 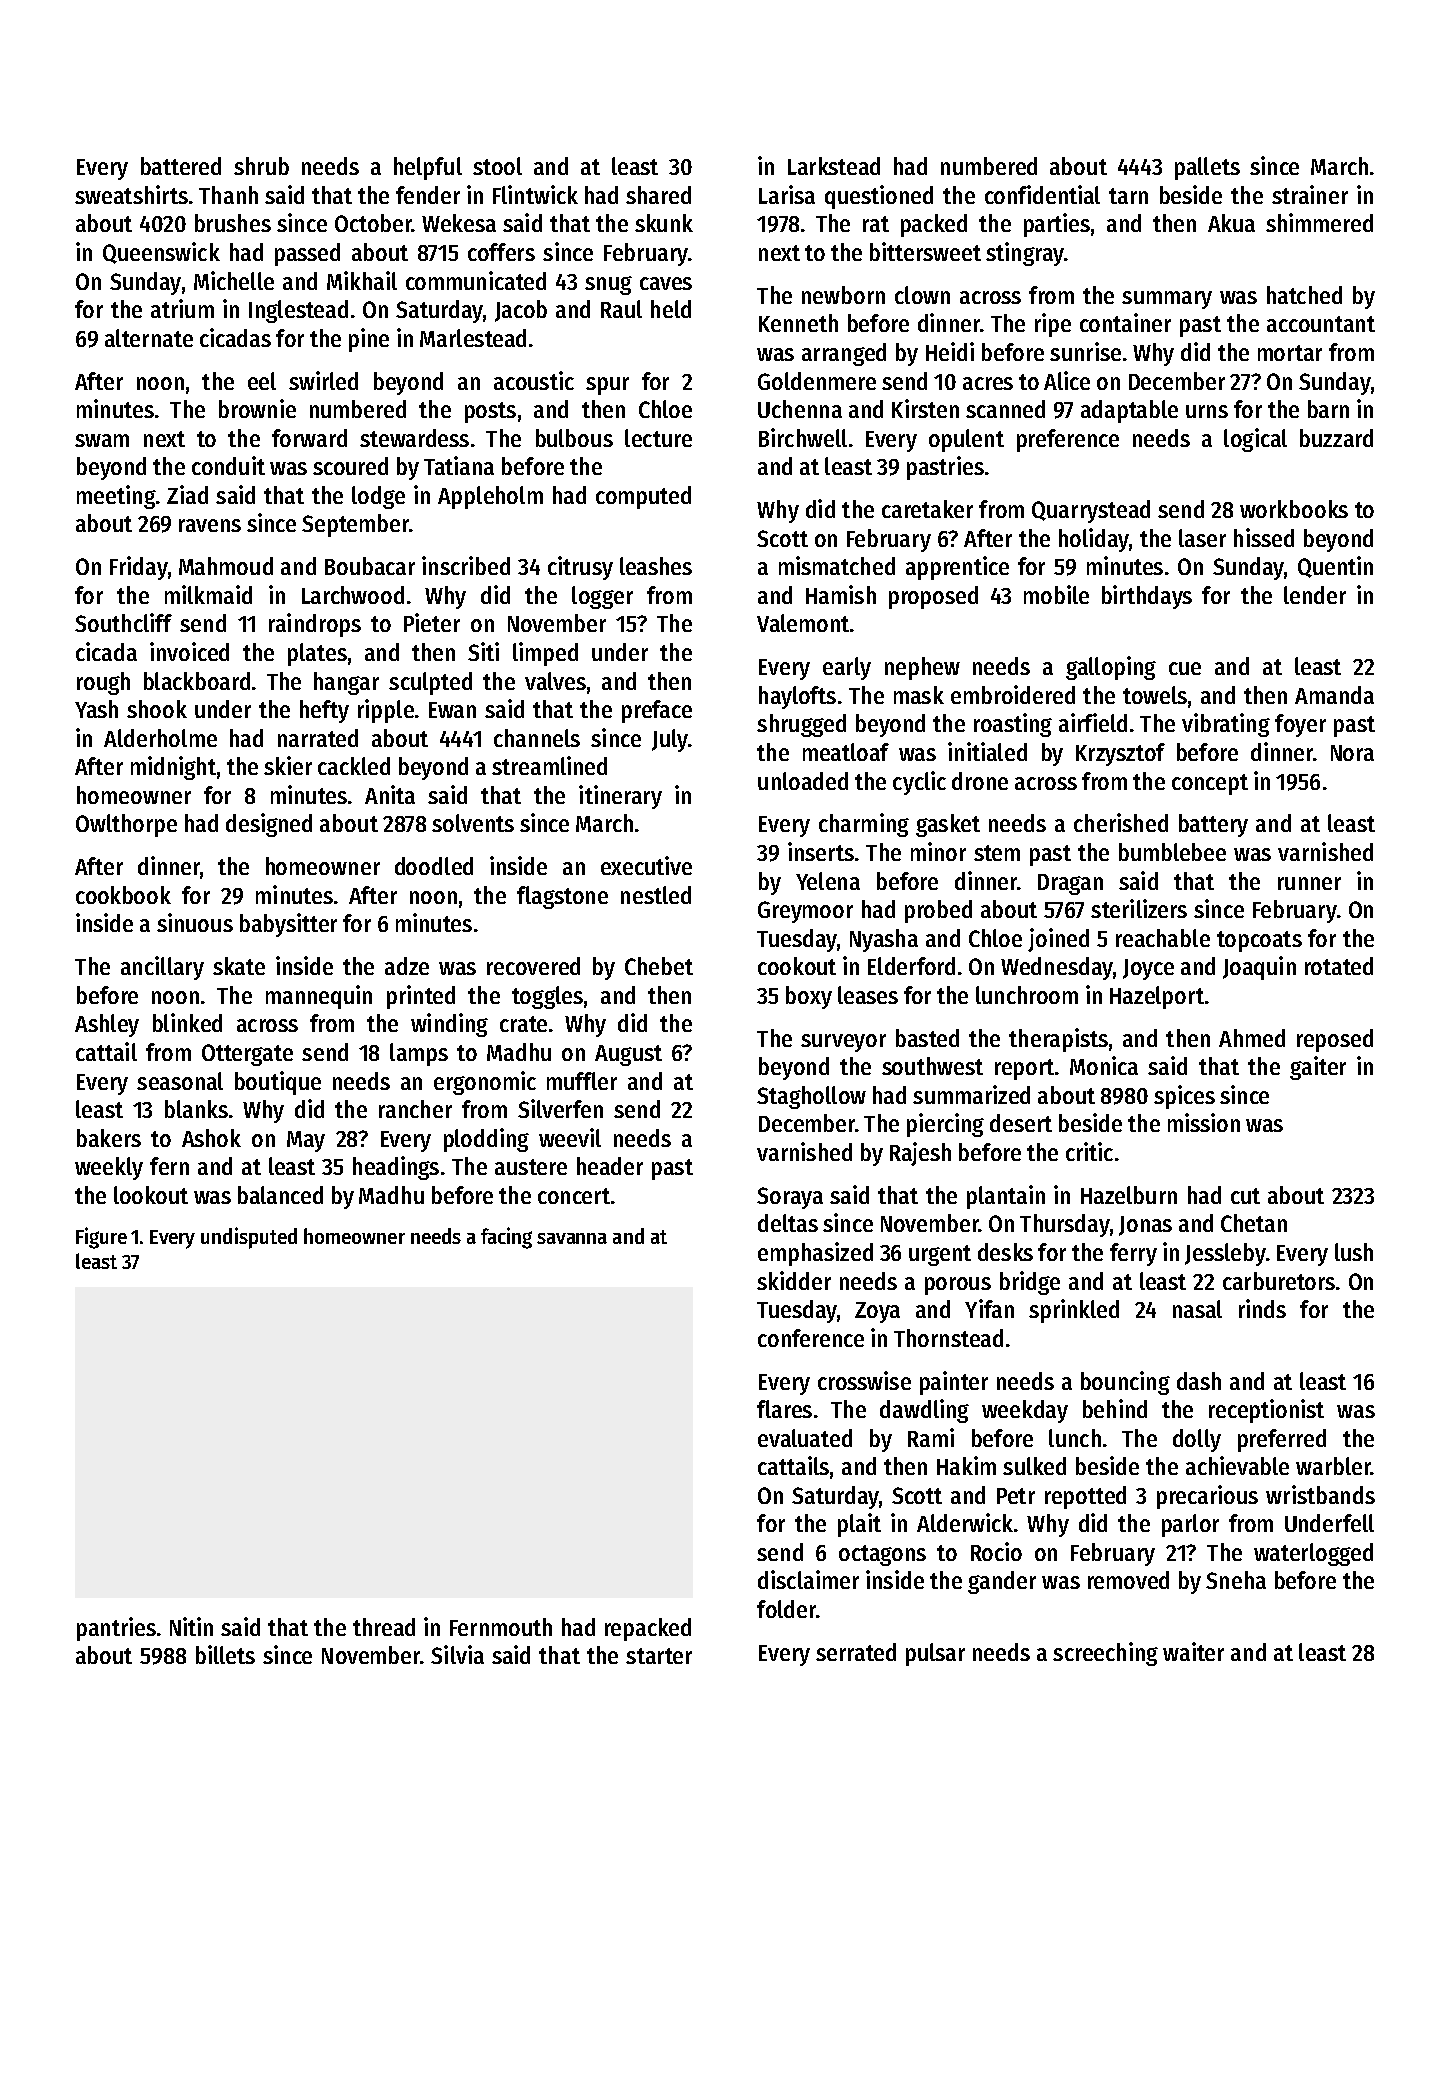 I want to click on thread, so click(x=384, y=1627).
